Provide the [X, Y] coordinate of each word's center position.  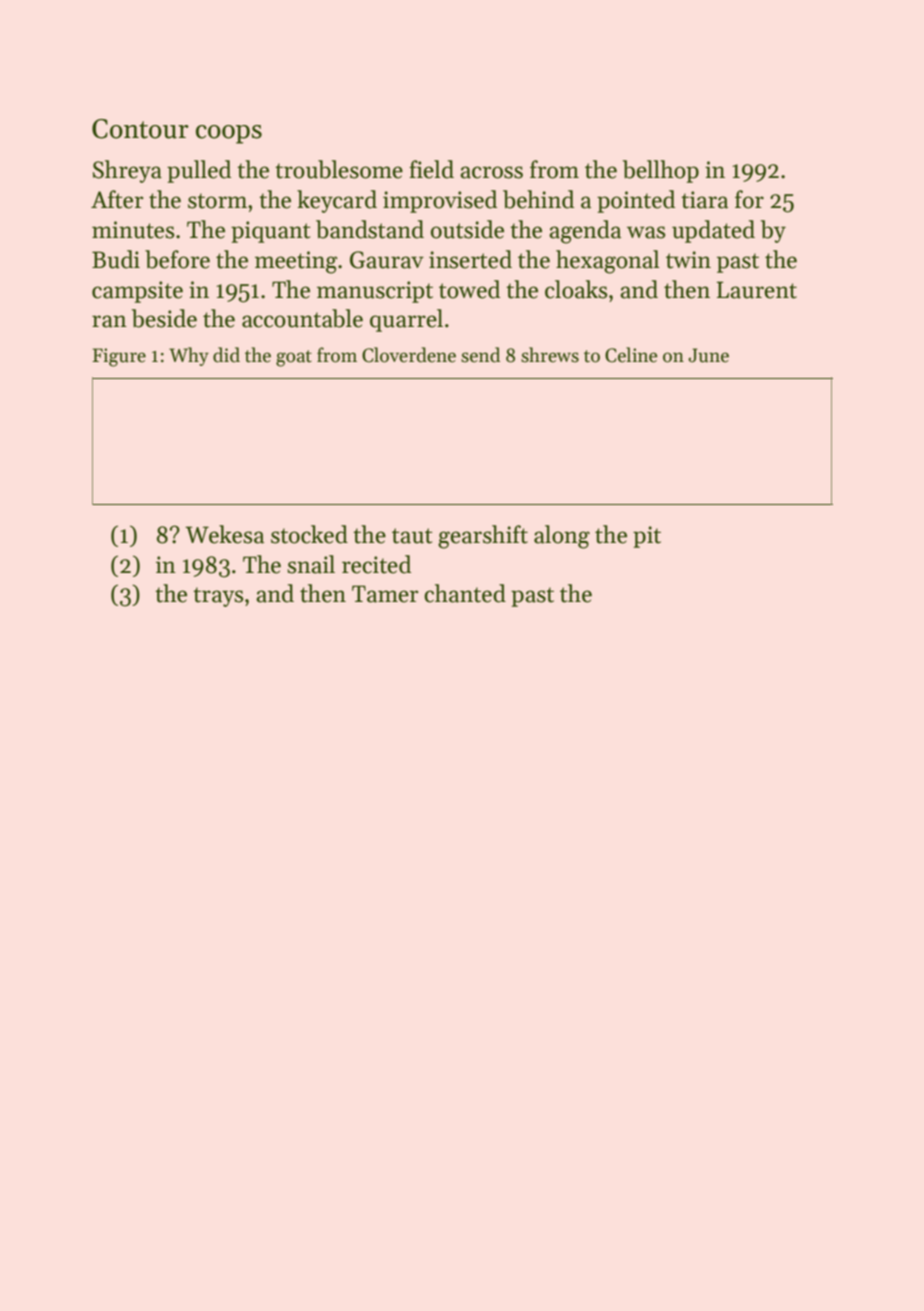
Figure [119, 357]
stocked [309, 534]
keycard [337, 201]
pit [647, 537]
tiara [704, 200]
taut [412, 536]
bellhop [661, 171]
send [480, 355]
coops [229, 134]
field [431, 169]
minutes [133, 230]
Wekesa [224, 534]
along [562, 537]
